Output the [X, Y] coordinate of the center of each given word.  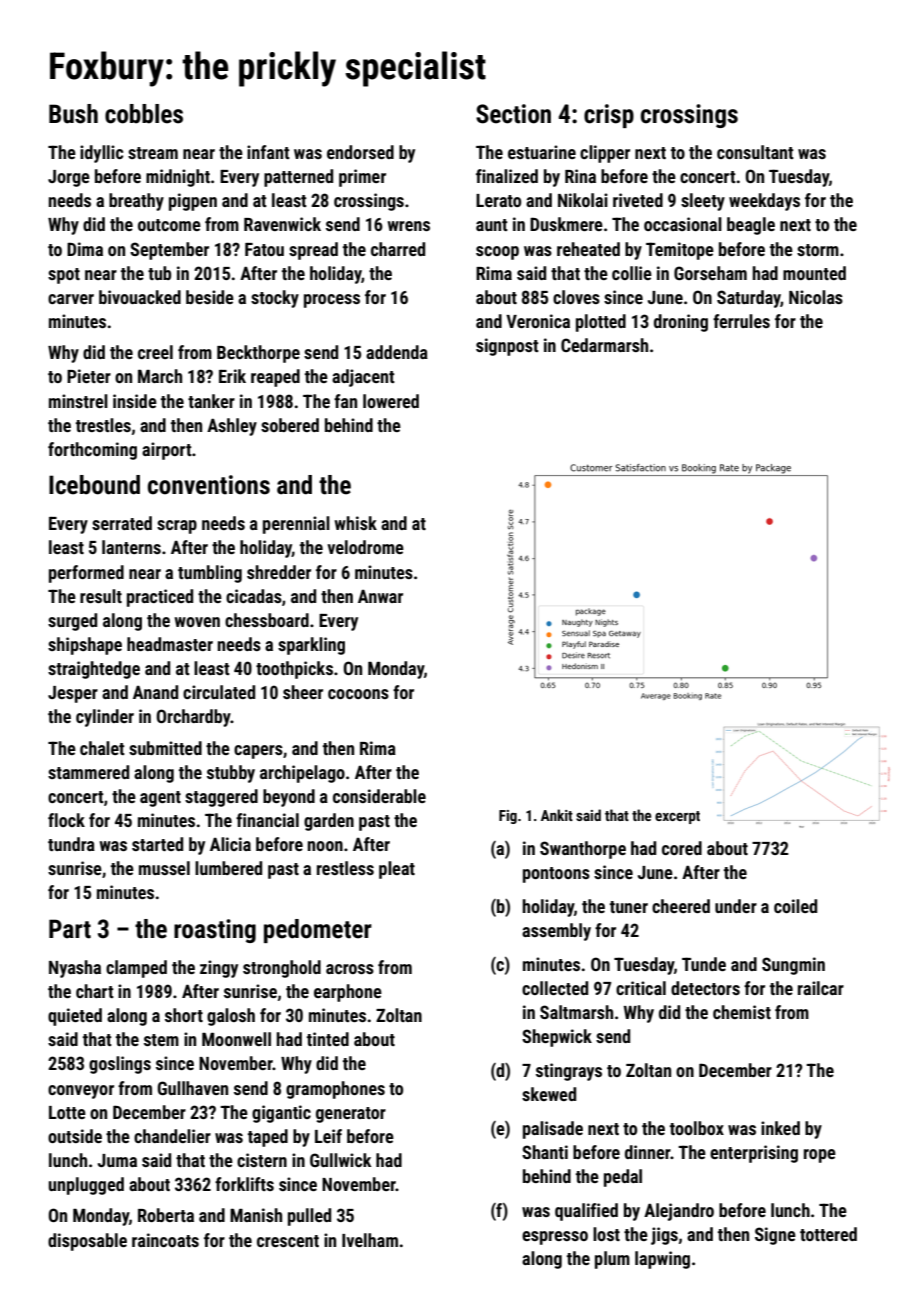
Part [70, 929]
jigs [664, 1236]
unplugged [86, 1186]
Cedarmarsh [604, 345]
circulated [219, 692]
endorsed [360, 152]
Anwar [380, 596]
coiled [795, 906]
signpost [507, 347]
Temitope [680, 251]
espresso [555, 1238]
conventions [209, 485]
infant [268, 152]
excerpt [677, 817]
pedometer [318, 931]
